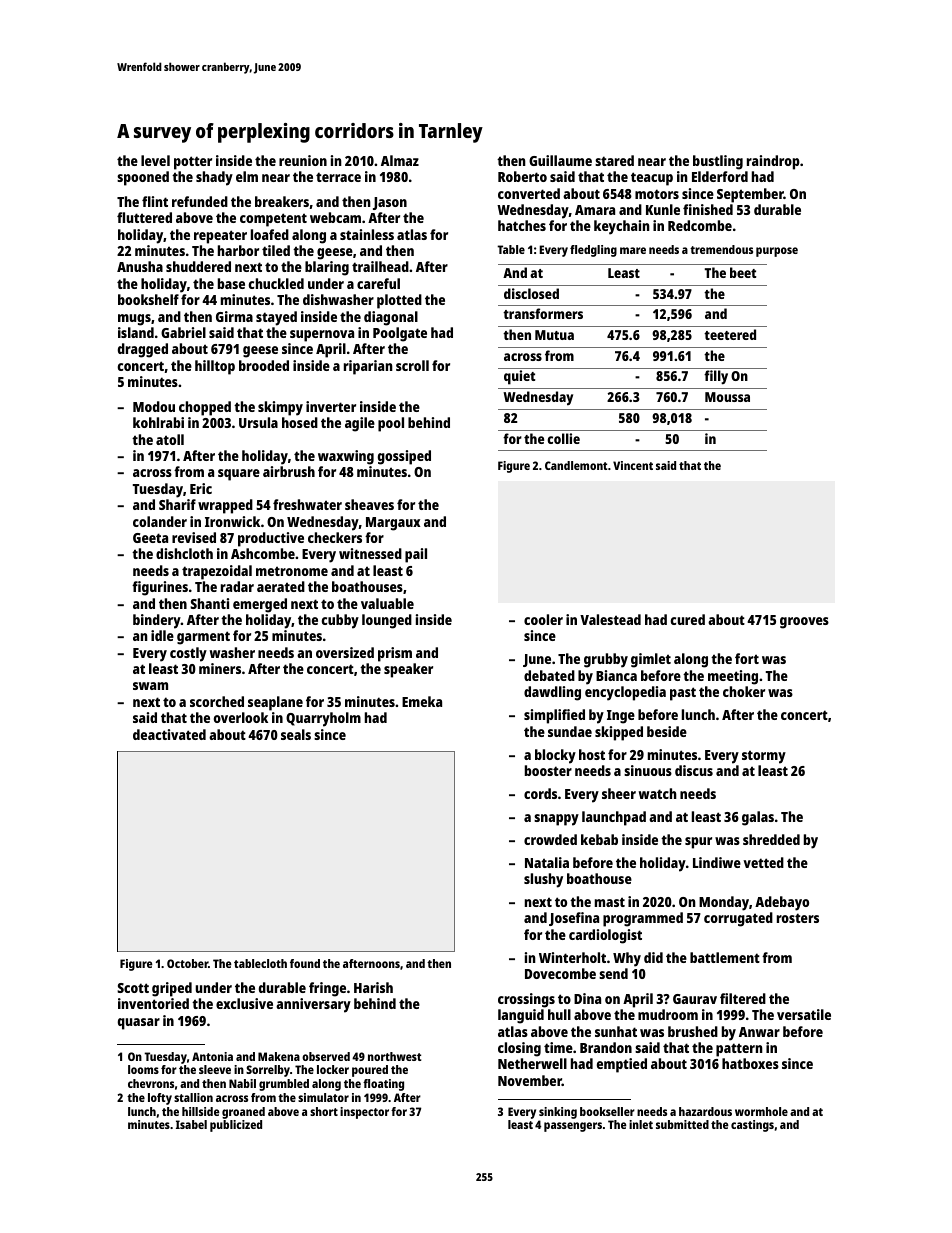 The image size is (952, 1233). What do you see at coordinates (157, 621) in the screenshot?
I see `bindery` at bounding box center [157, 621].
